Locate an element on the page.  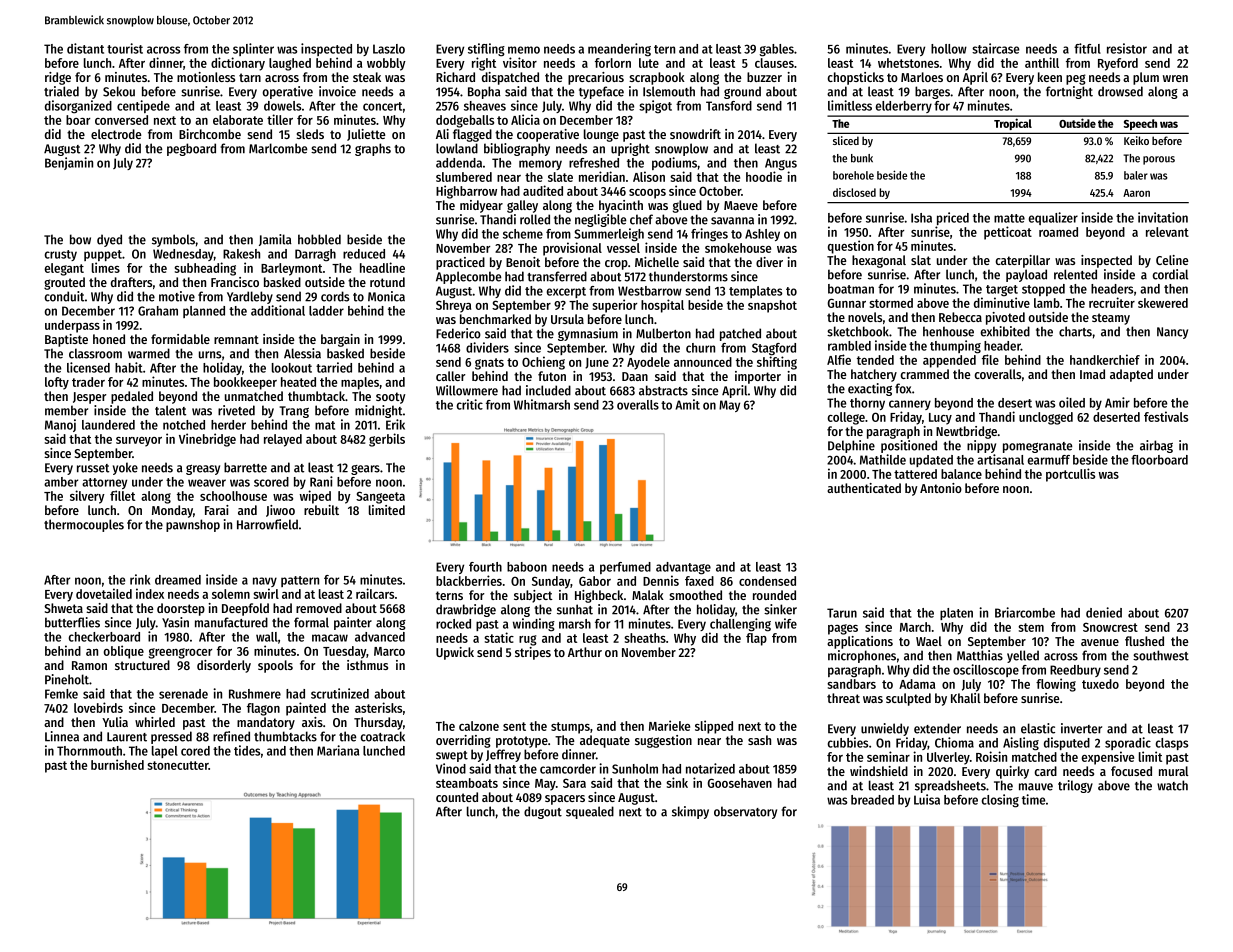
invitation is located at coordinates (1163, 217).
